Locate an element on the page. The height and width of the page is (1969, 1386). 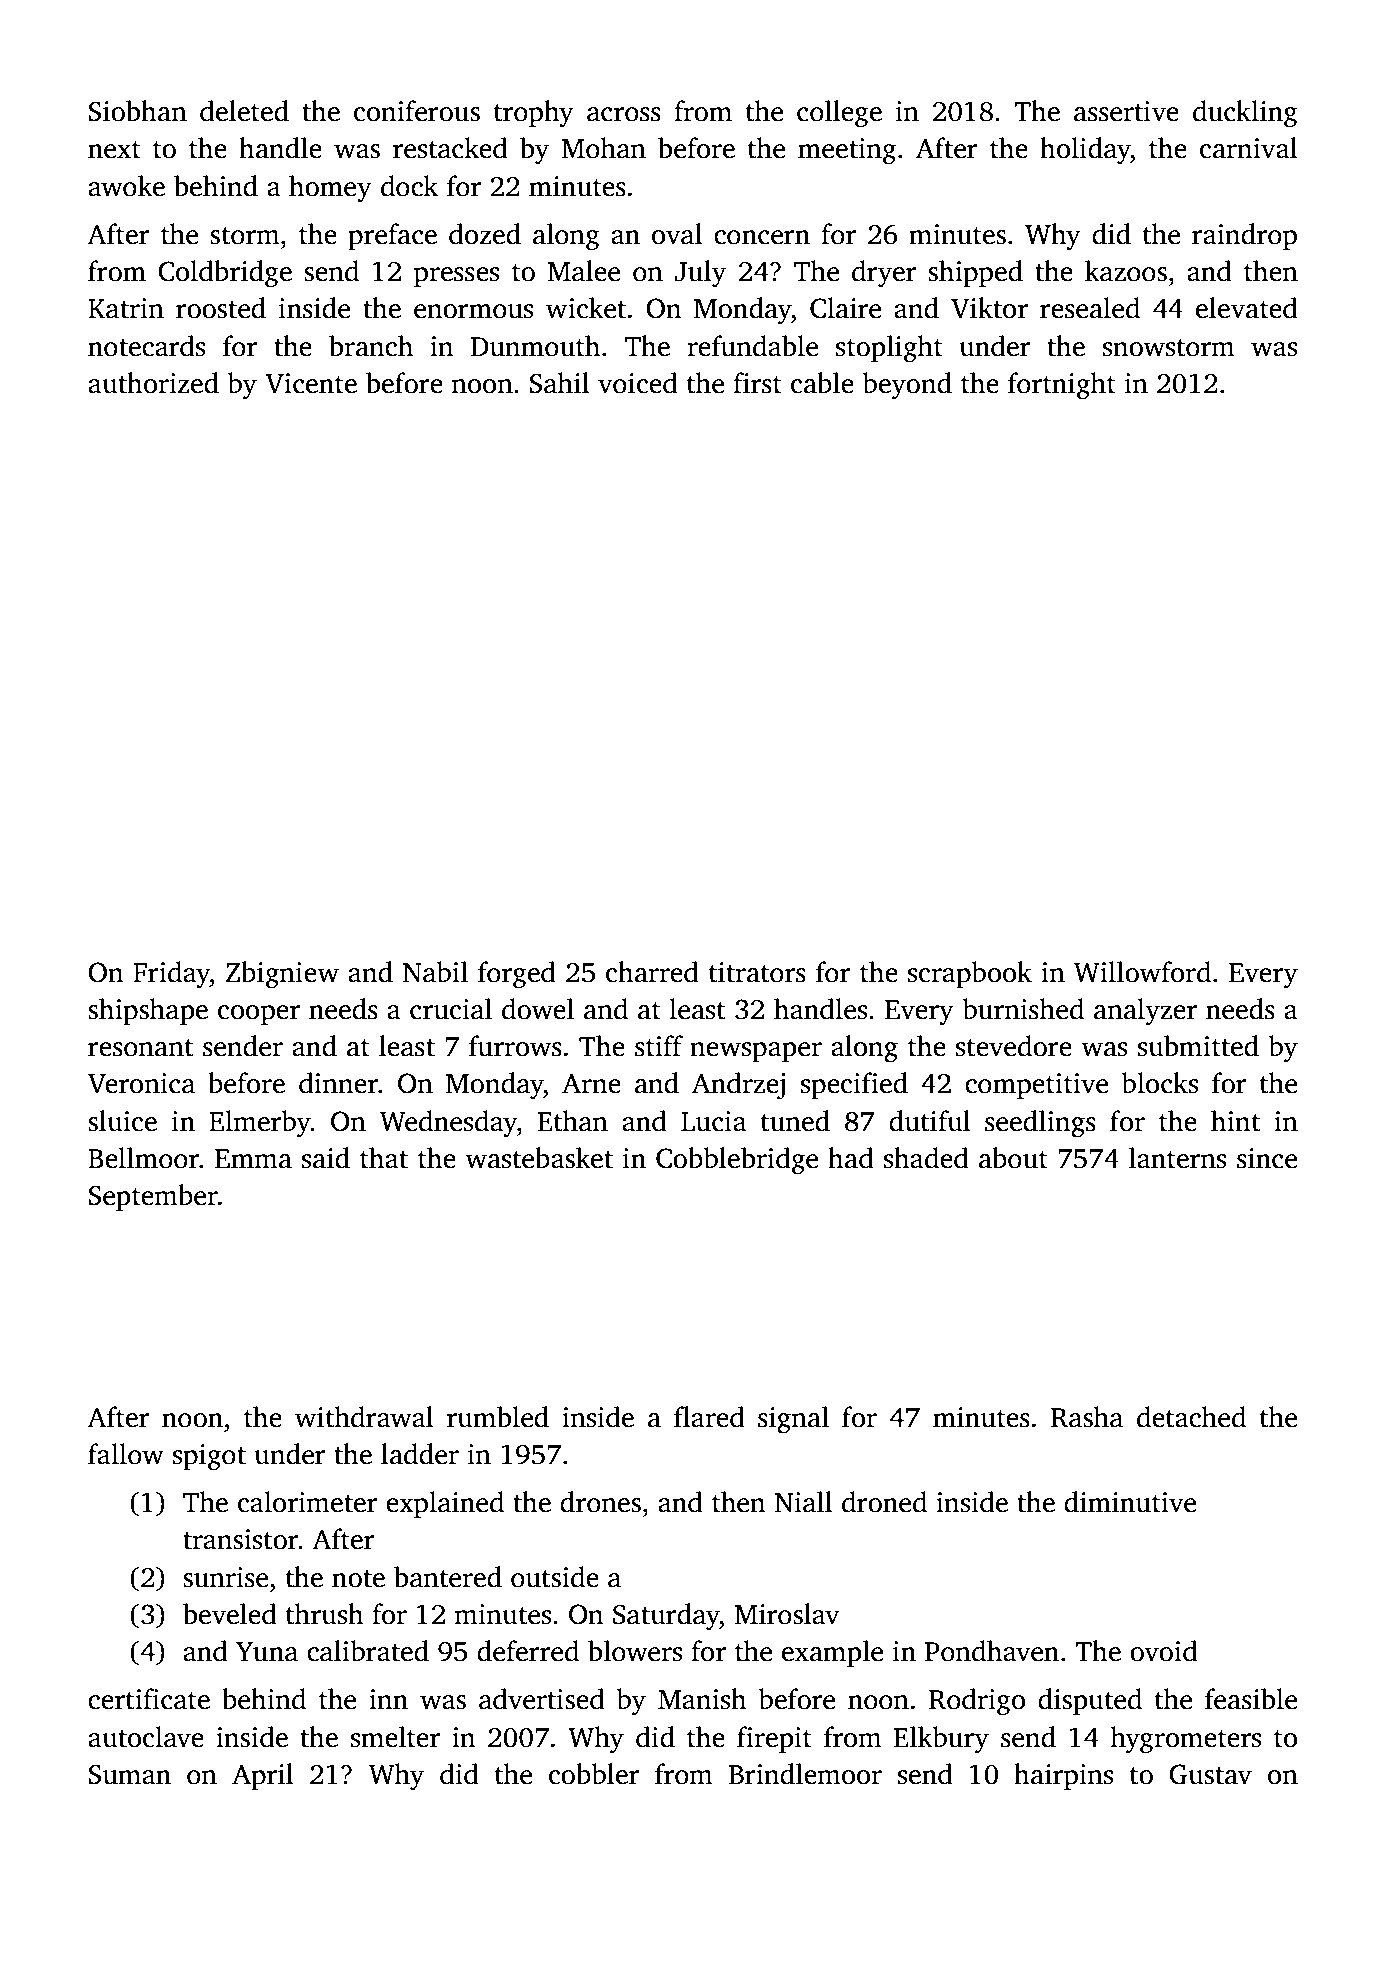
April is located at coordinates (263, 1776).
